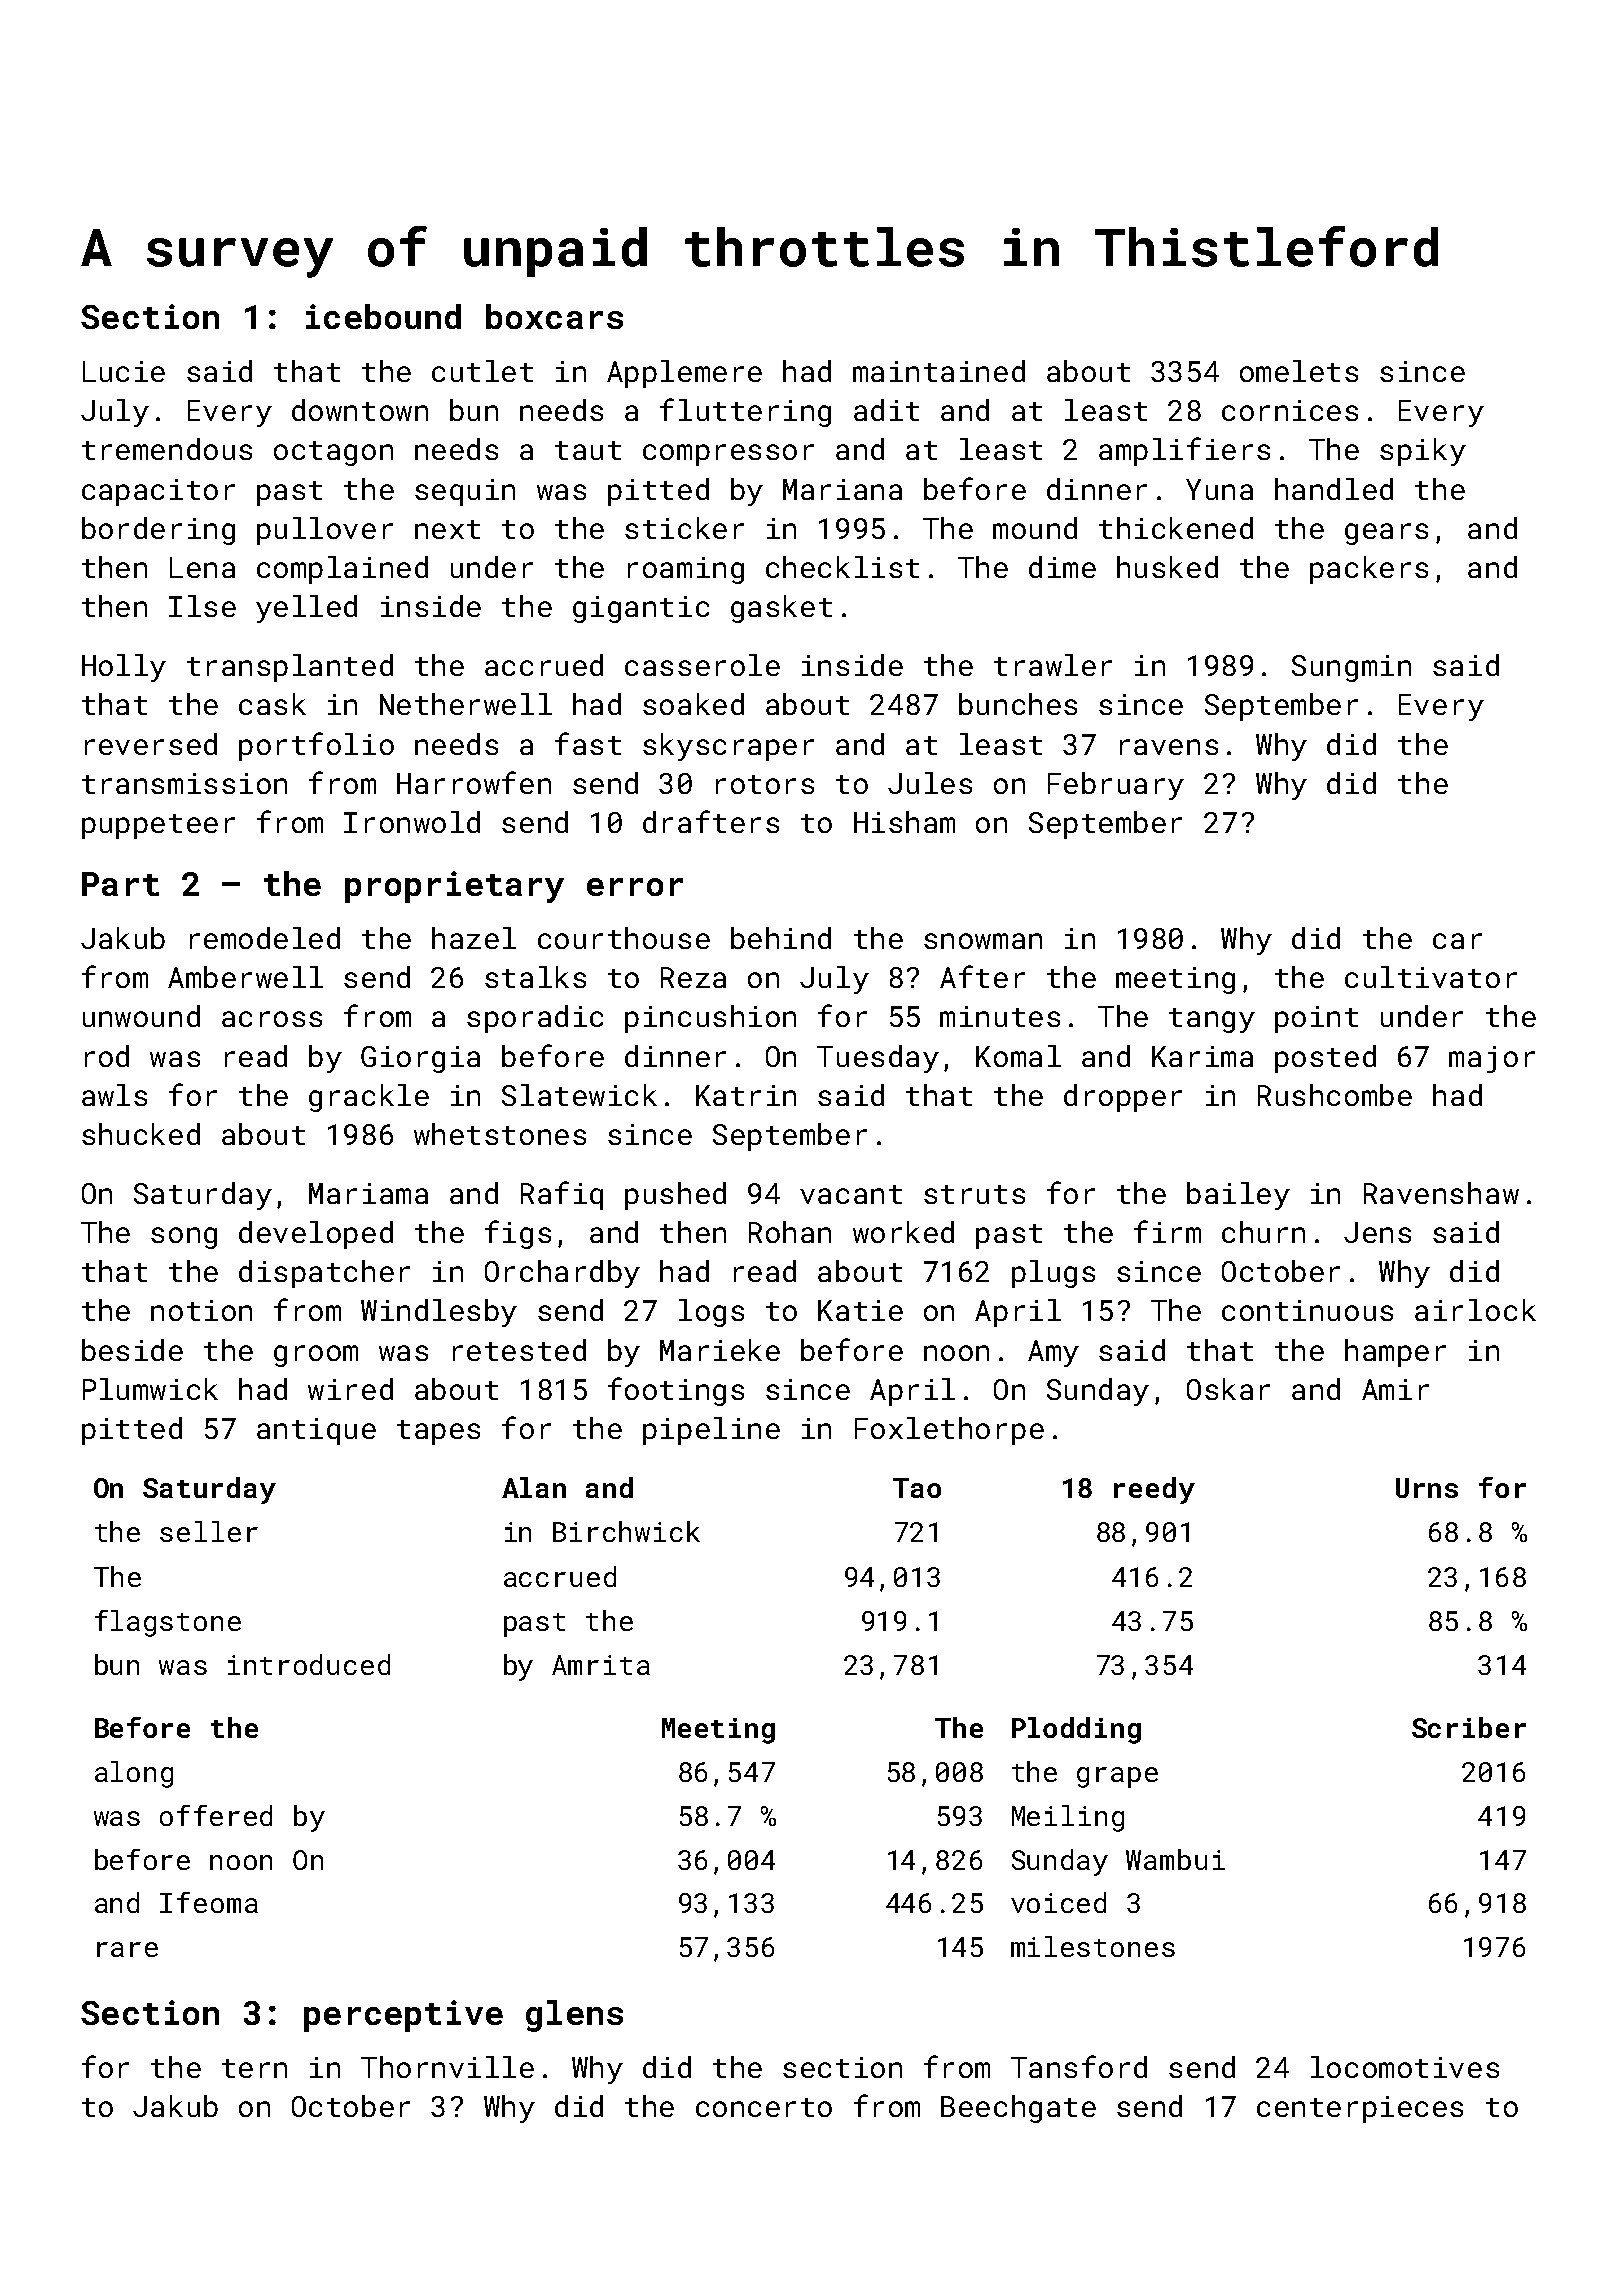 The height and width of the image is (2292, 1620). I want to click on Amy, so click(1053, 1353).
